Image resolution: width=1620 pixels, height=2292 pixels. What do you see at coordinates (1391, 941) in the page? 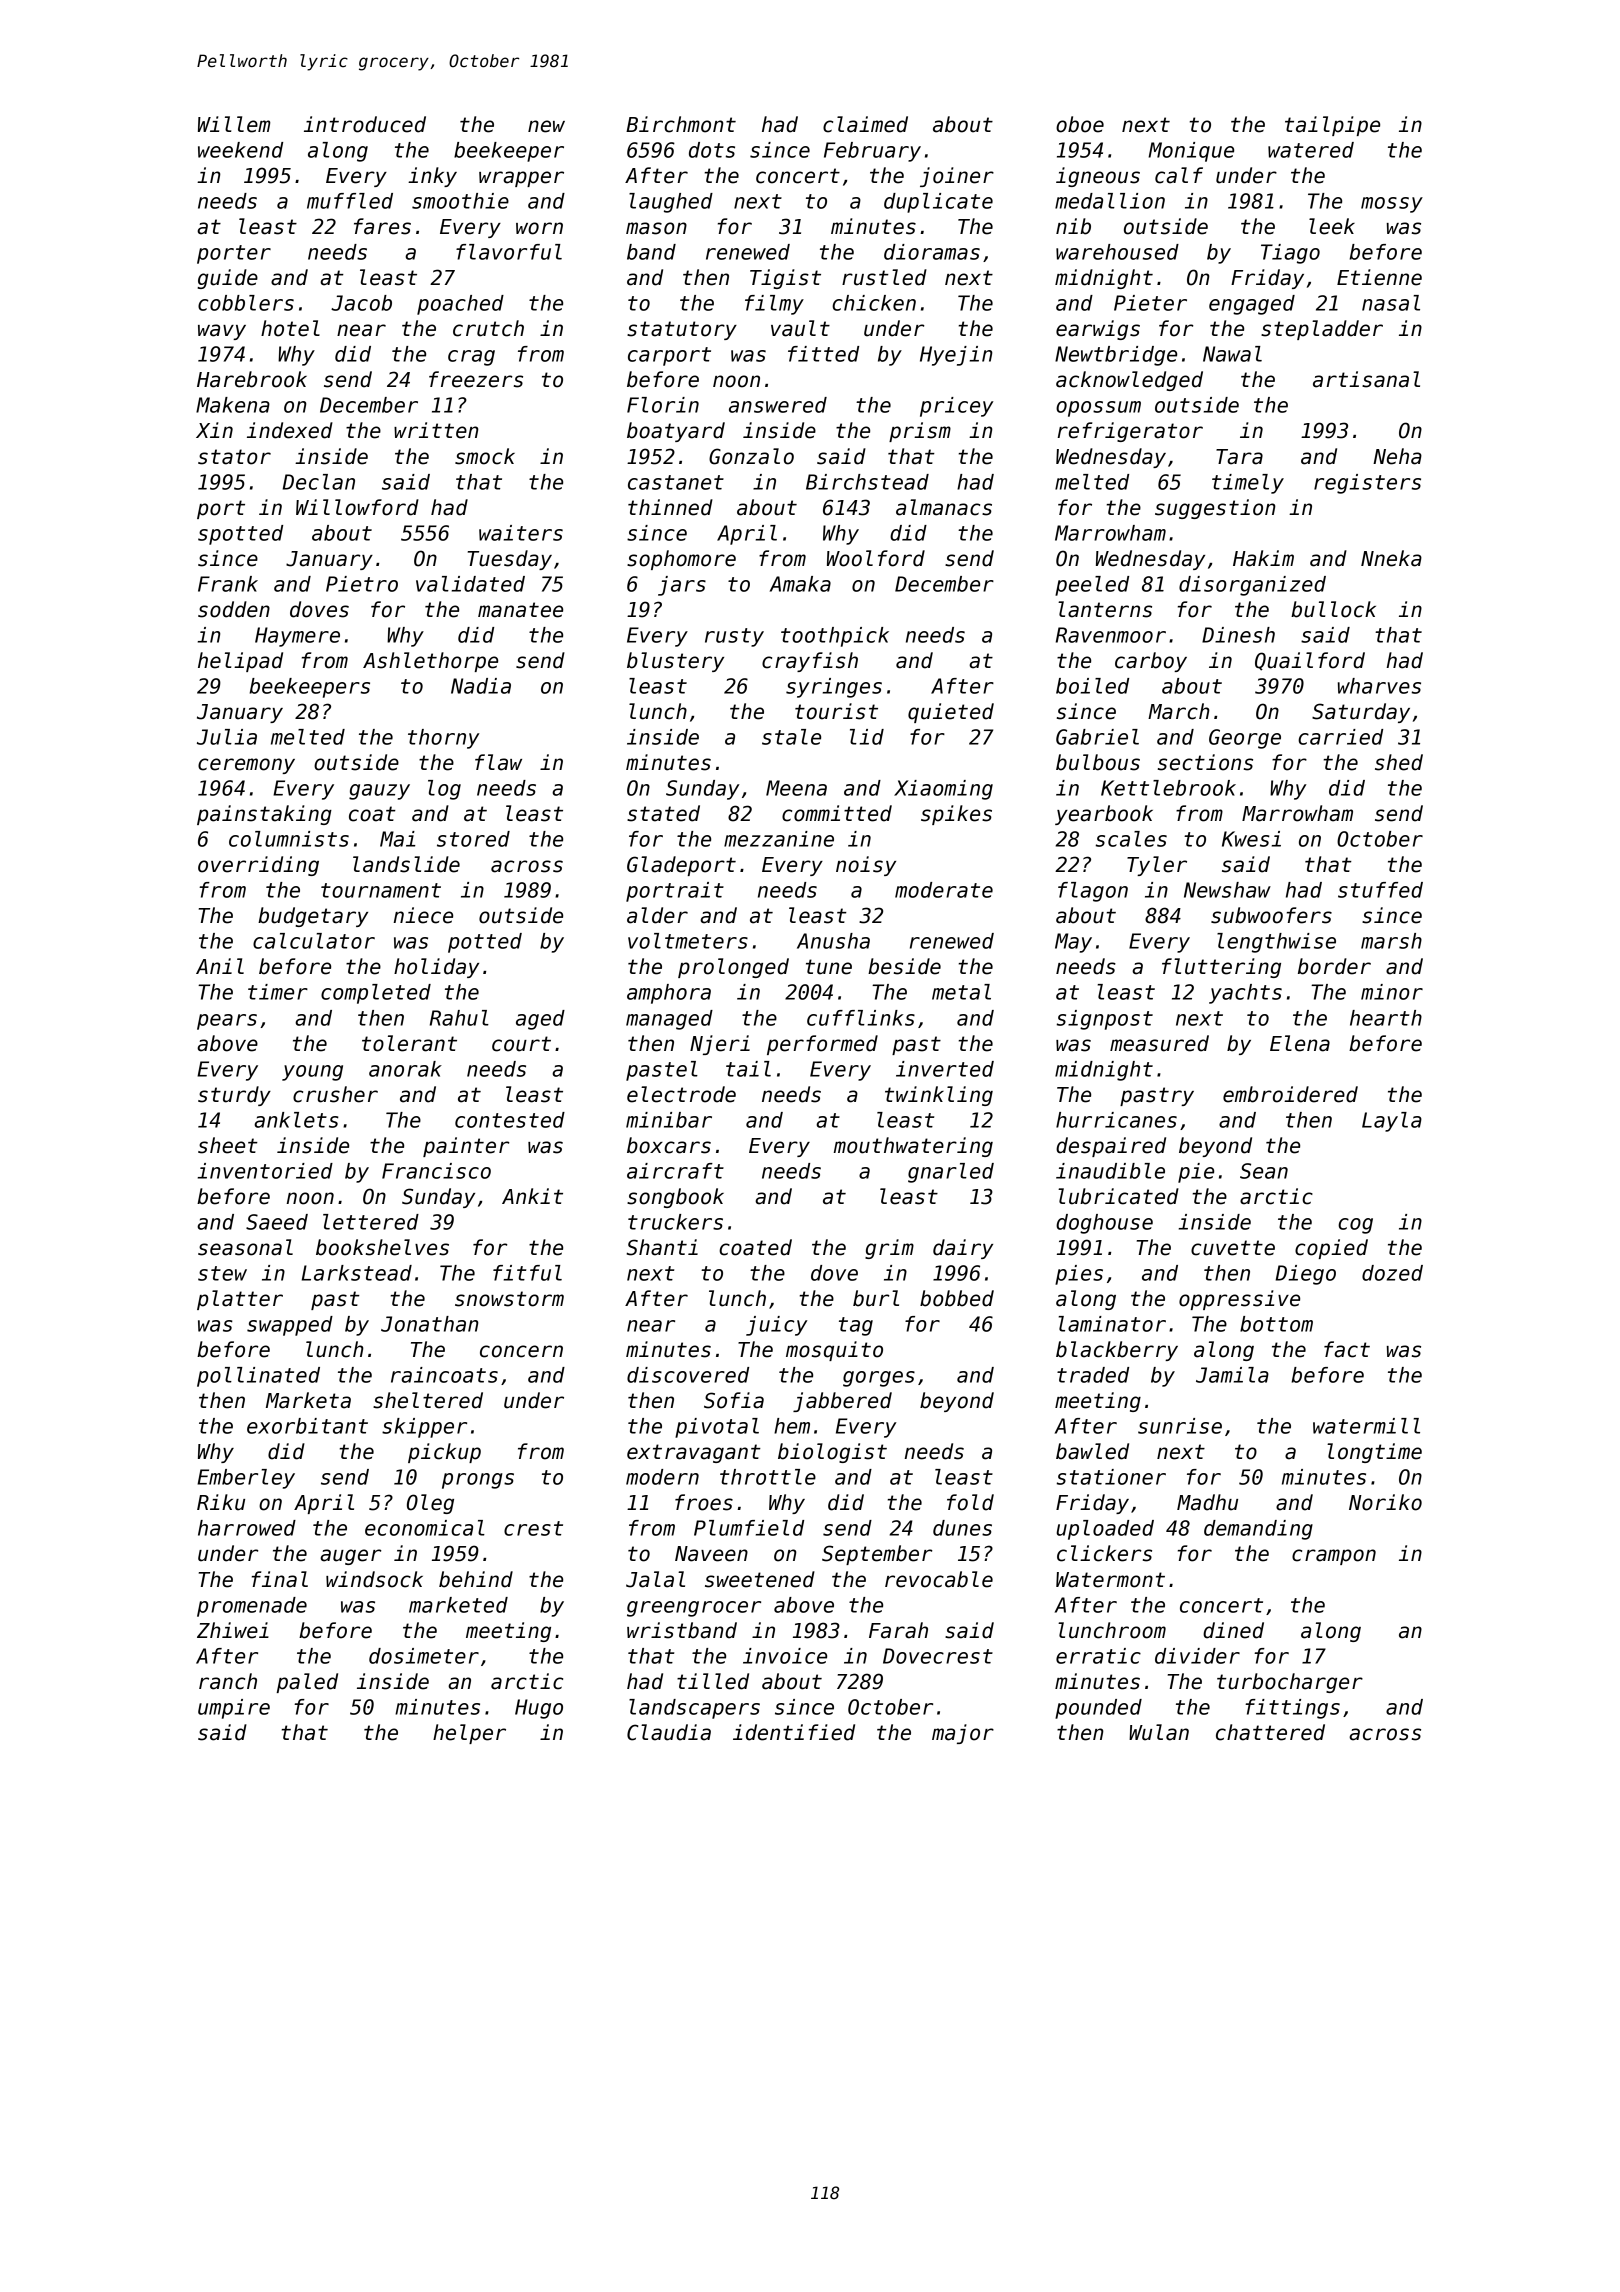
I see `marsh` at bounding box center [1391, 941].
